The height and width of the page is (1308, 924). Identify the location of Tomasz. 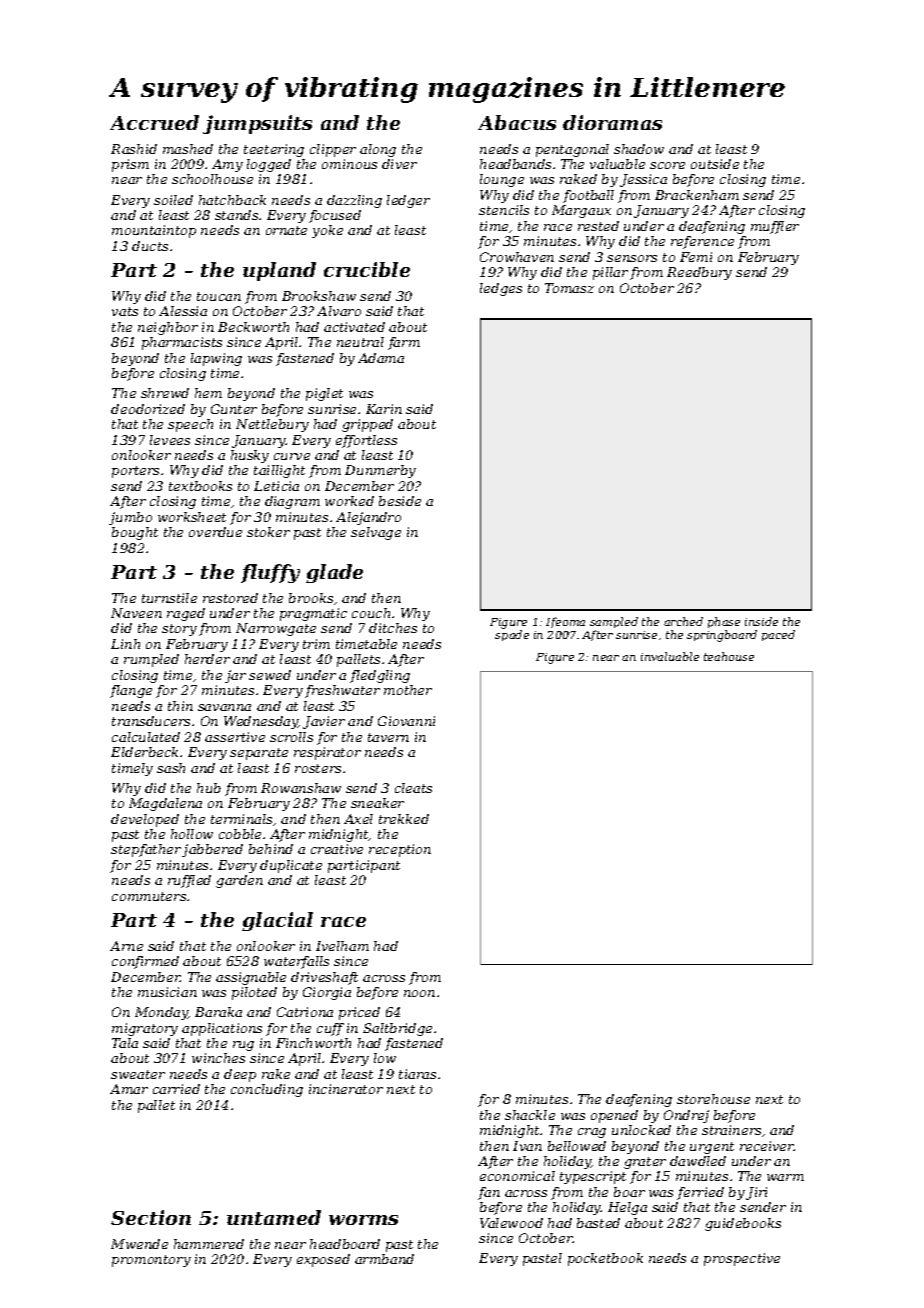
(569, 288).
